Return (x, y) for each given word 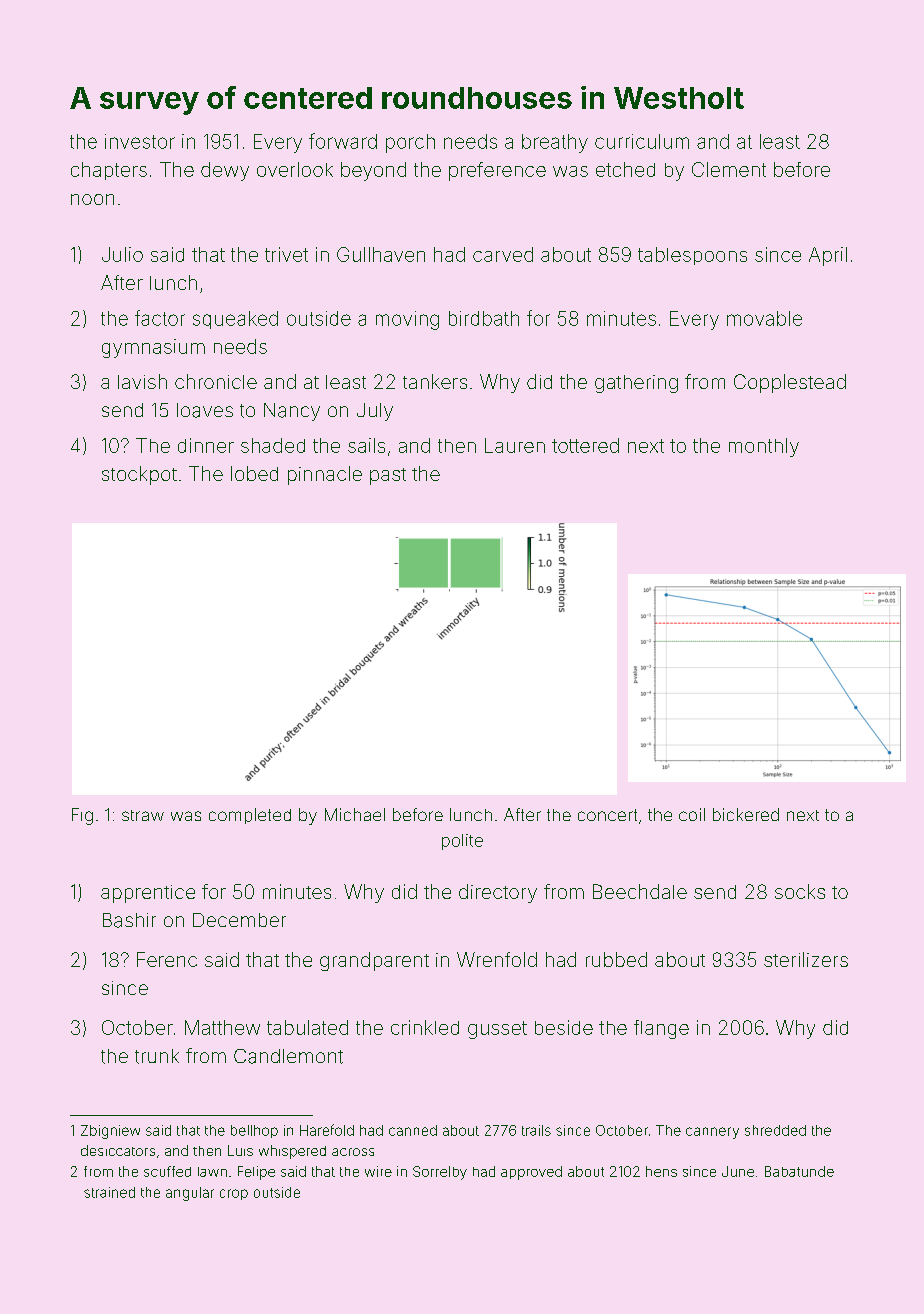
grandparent (374, 961)
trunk (157, 1056)
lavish (142, 381)
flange (661, 1029)
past (388, 476)
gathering (636, 384)
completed (250, 816)
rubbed (616, 959)
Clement (729, 169)
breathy (555, 143)
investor (140, 141)
